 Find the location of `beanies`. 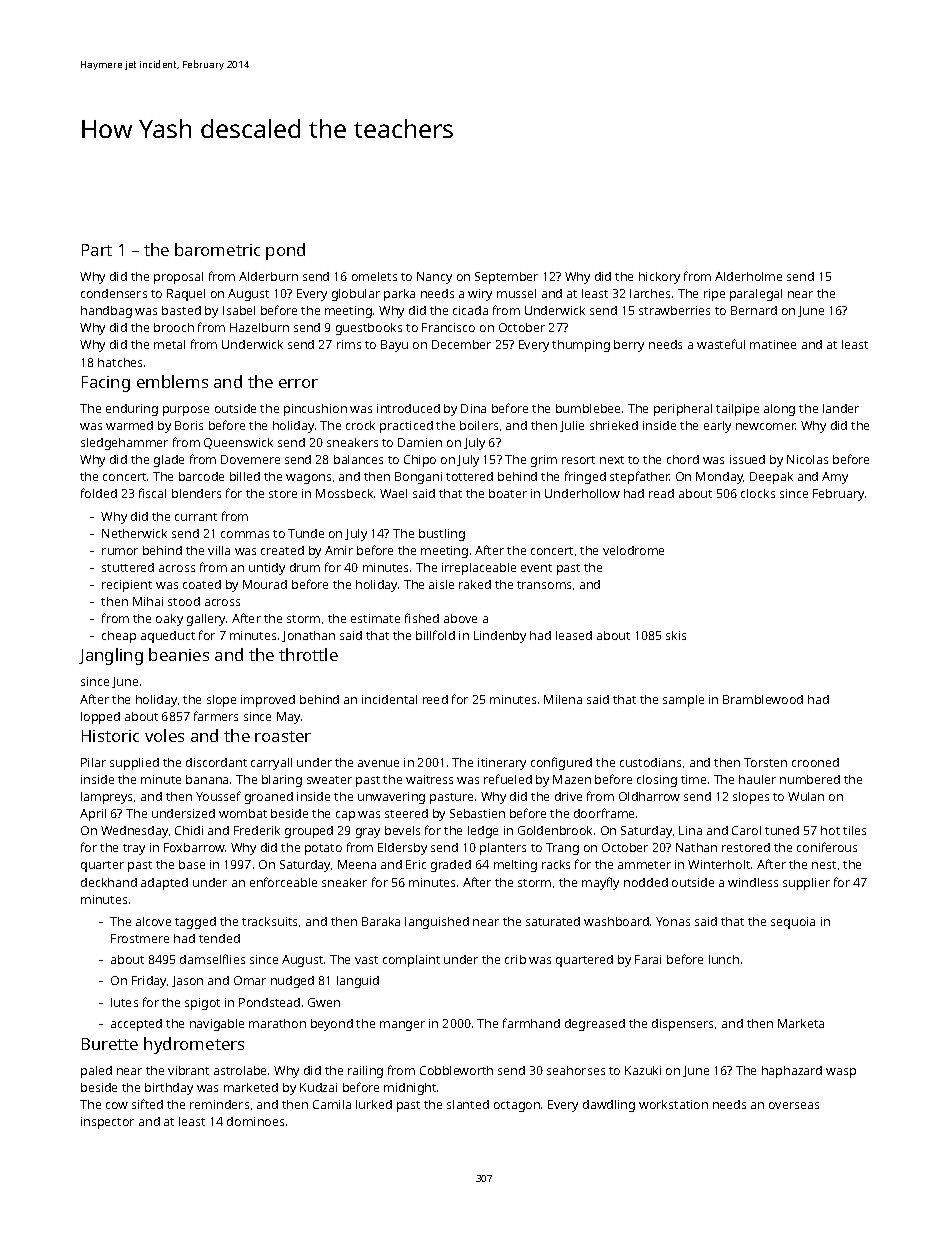

beanies is located at coordinates (179, 654).
